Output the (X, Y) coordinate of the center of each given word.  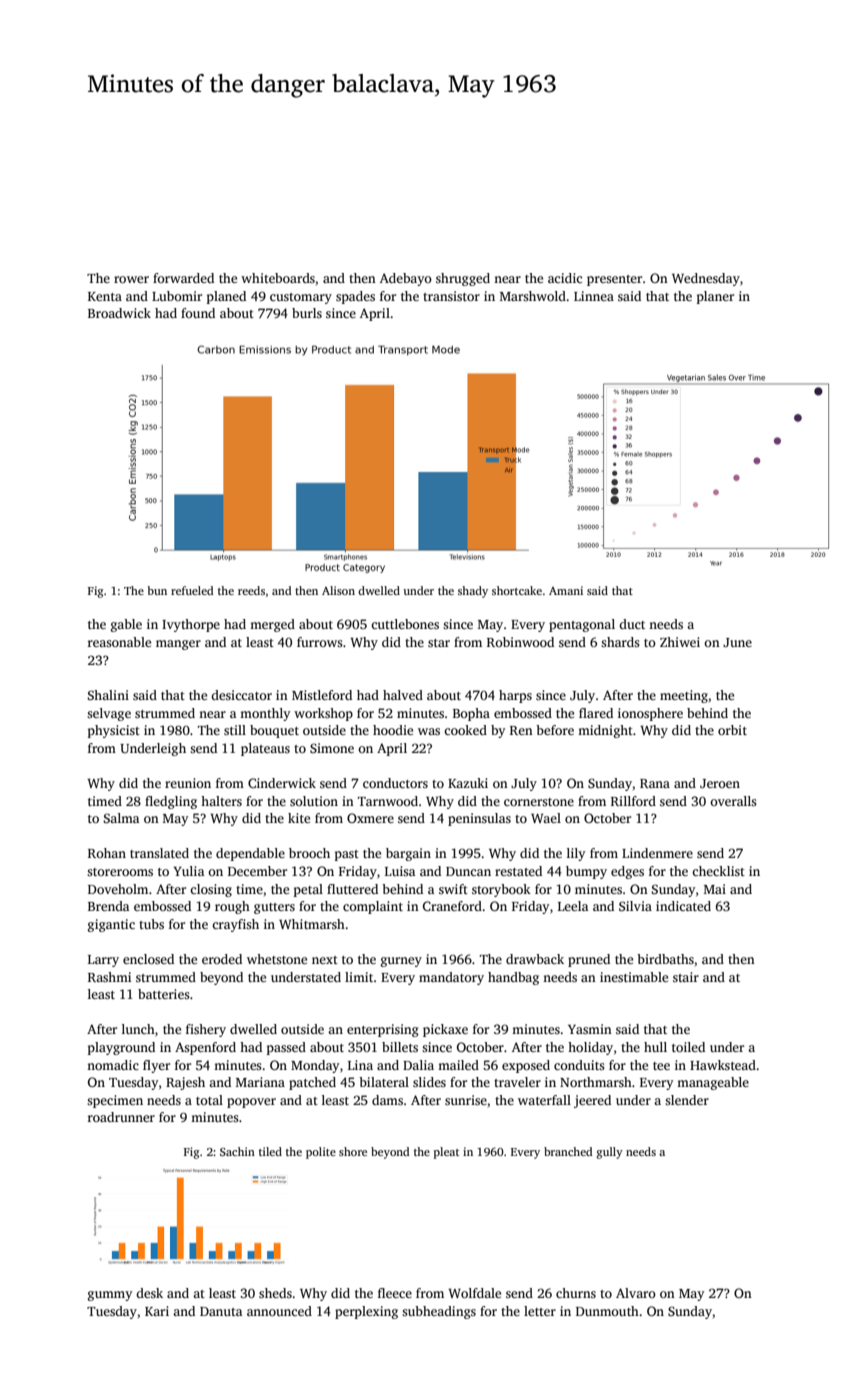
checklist (718, 871)
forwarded (183, 278)
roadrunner (121, 1117)
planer (715, 297)
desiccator (241, 695)
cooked (465, 730)
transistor (451, 296)
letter (540, 1311)
